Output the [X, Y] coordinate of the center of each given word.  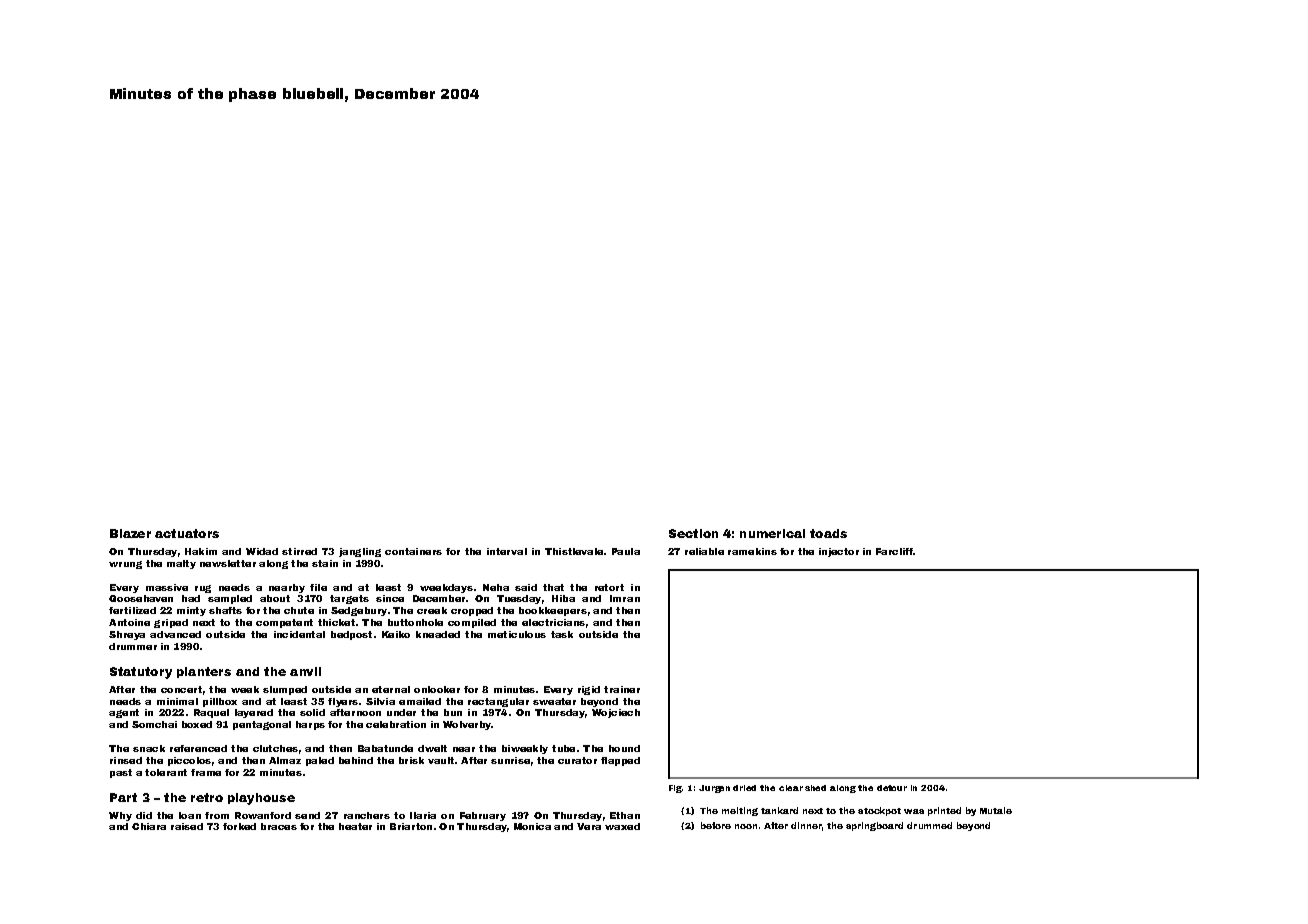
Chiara [149, 826]
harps [310, 725]
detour [892, 788]
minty [191, 611]
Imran [625, 598]
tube [563, 748]
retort [609, 587]
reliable [704, 551]
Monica [532, 826]
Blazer [130, 533]
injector [839, 552]
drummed [929, 825]
